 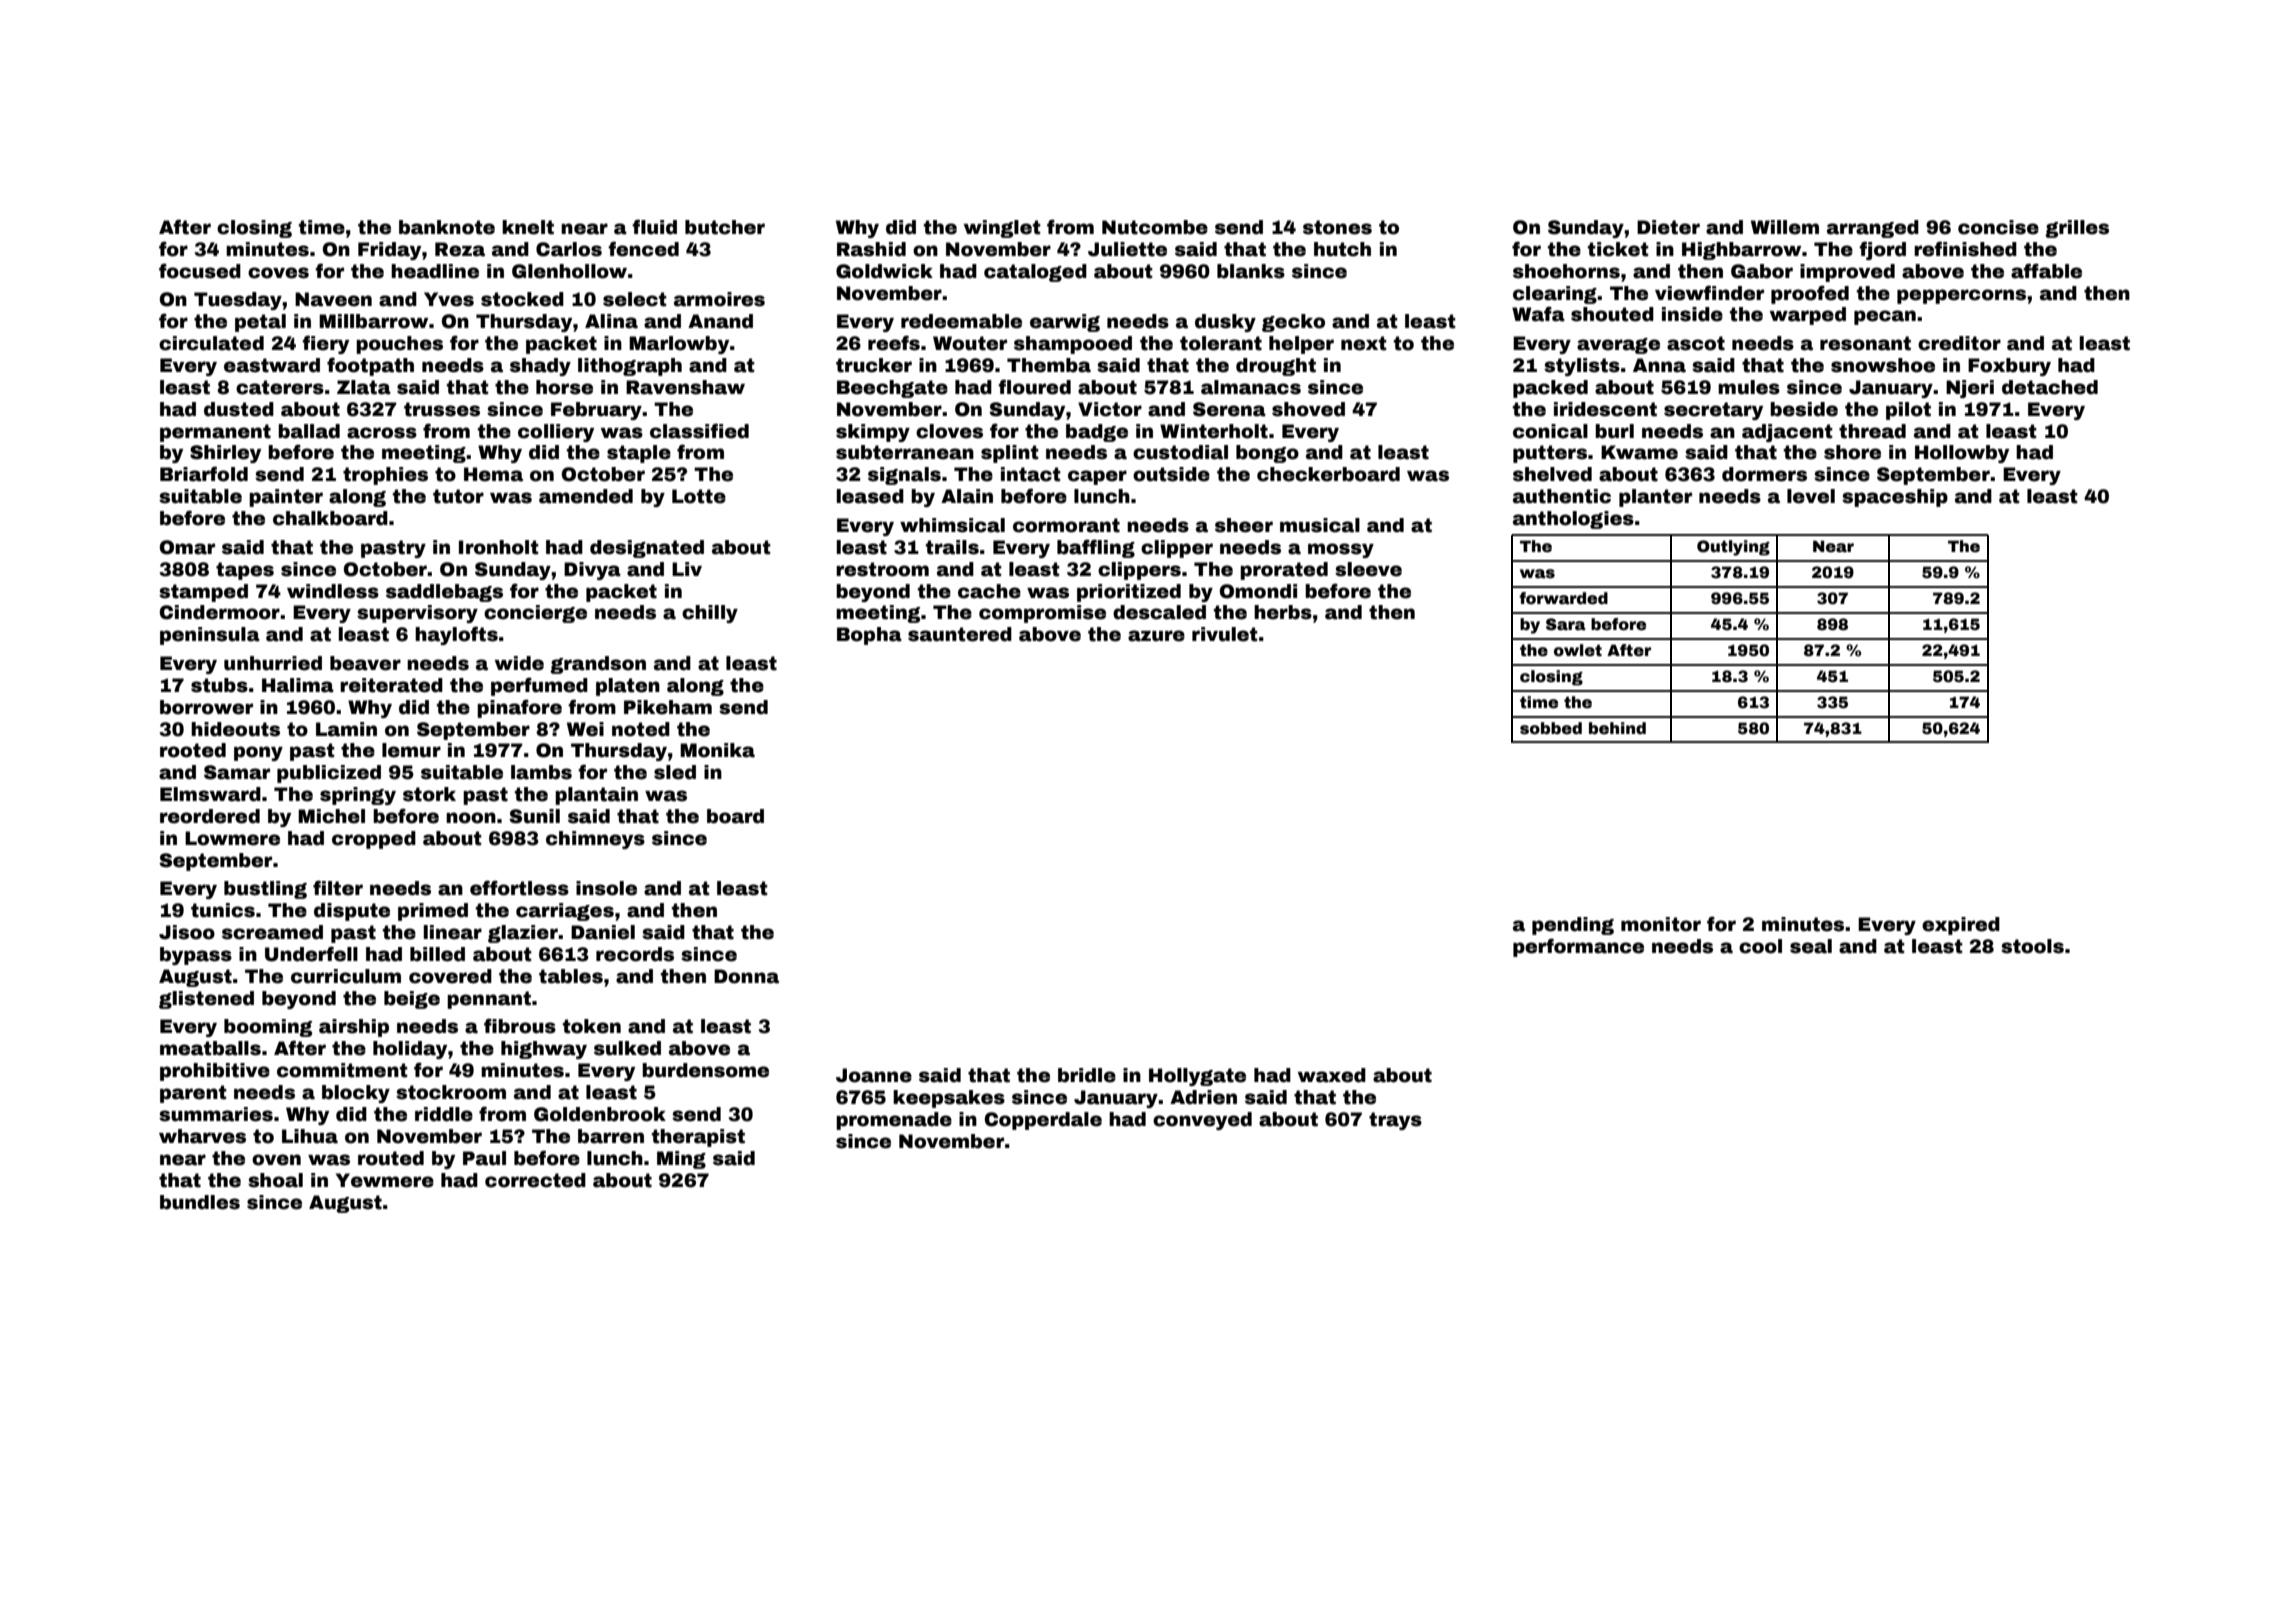 I want to click on banknote, so click(x=447, y=227).
